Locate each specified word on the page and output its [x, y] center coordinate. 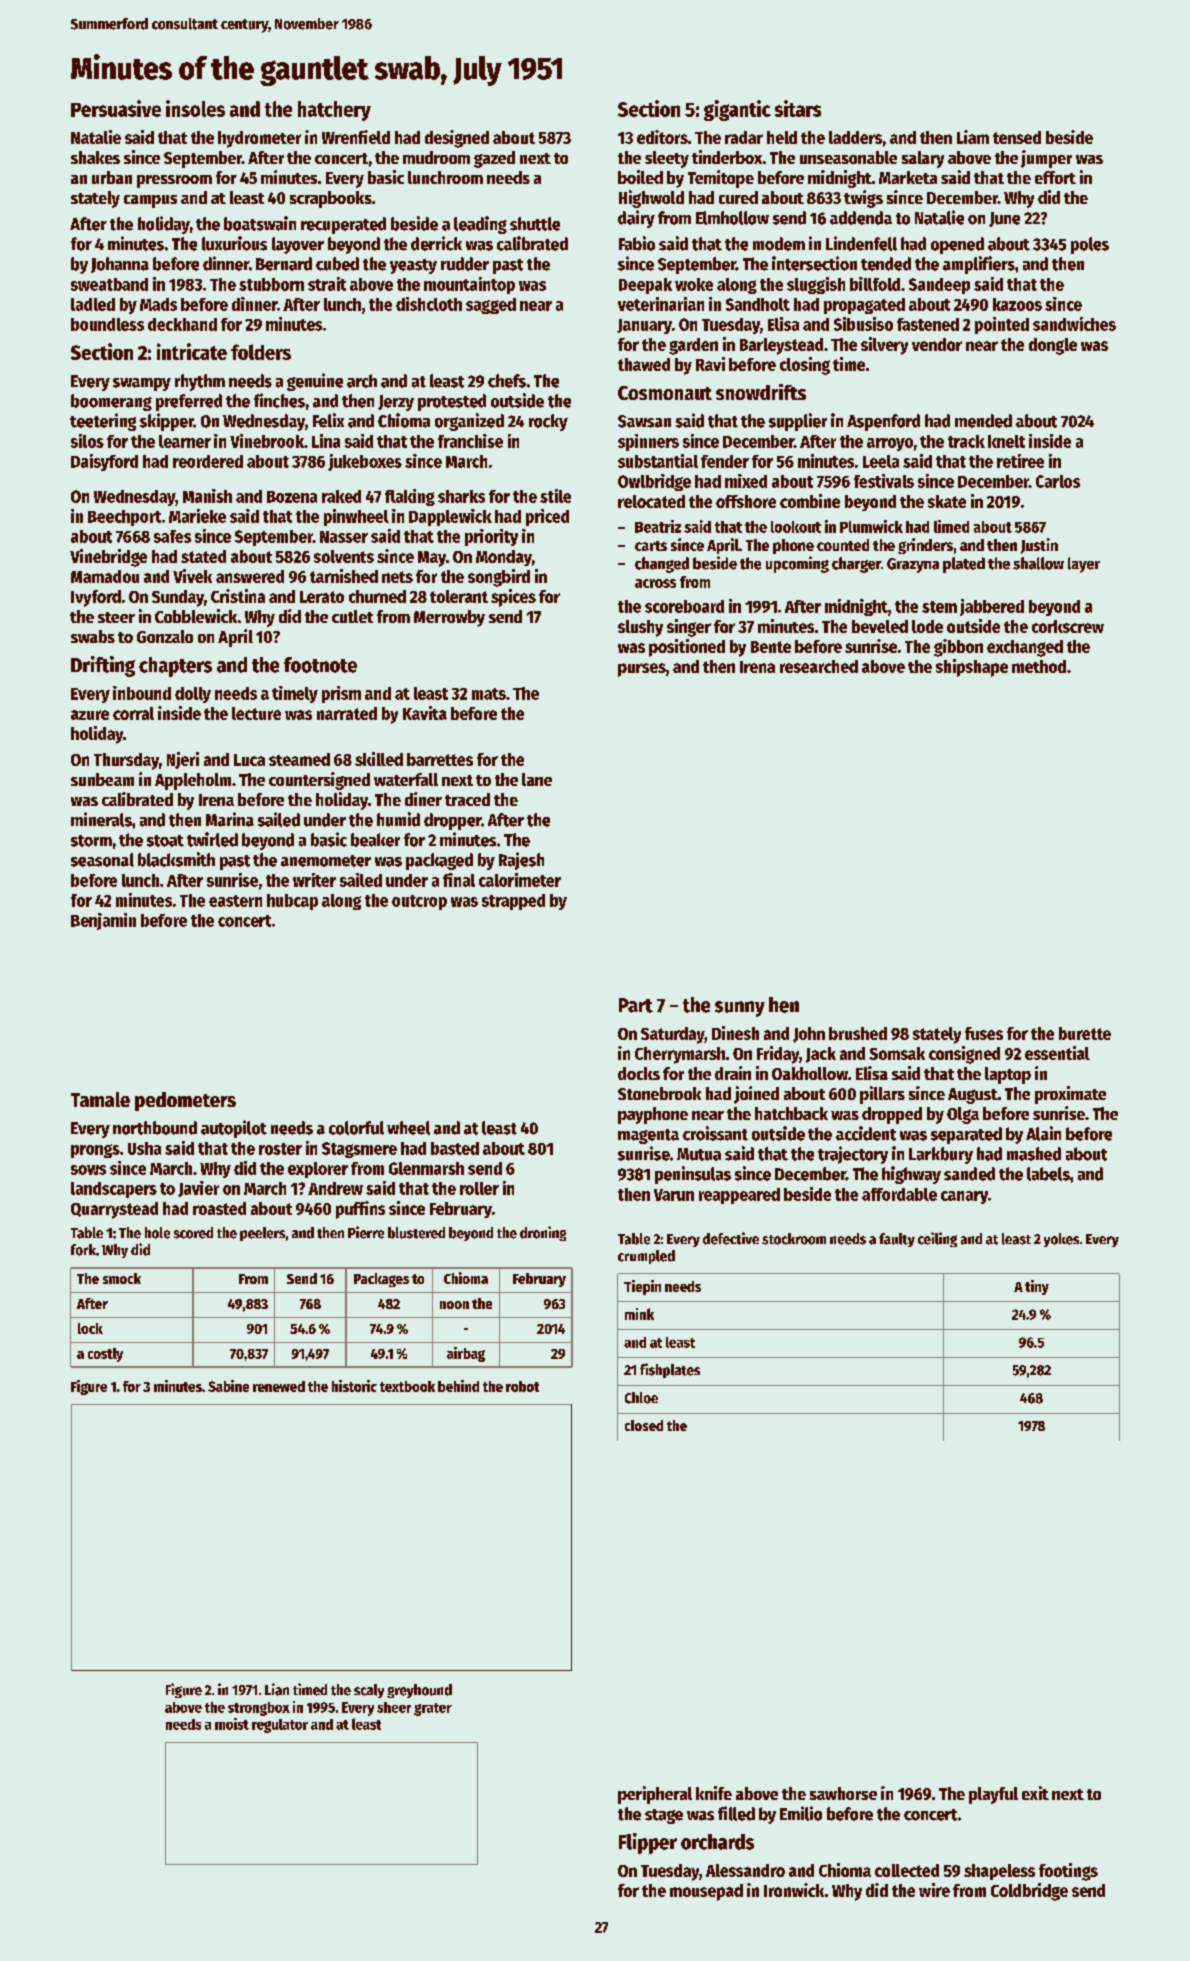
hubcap [292, 902]
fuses [984, 1033]
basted [455, 1148]
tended [886, 264]
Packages [381, 1280]
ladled [93, 304]
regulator [280, 1726]
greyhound [419, 1691]
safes [172, 536]
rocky [548, 422]
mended [983, 421]
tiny [1037, 1287]
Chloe [641, 1398]
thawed [644, 364]
